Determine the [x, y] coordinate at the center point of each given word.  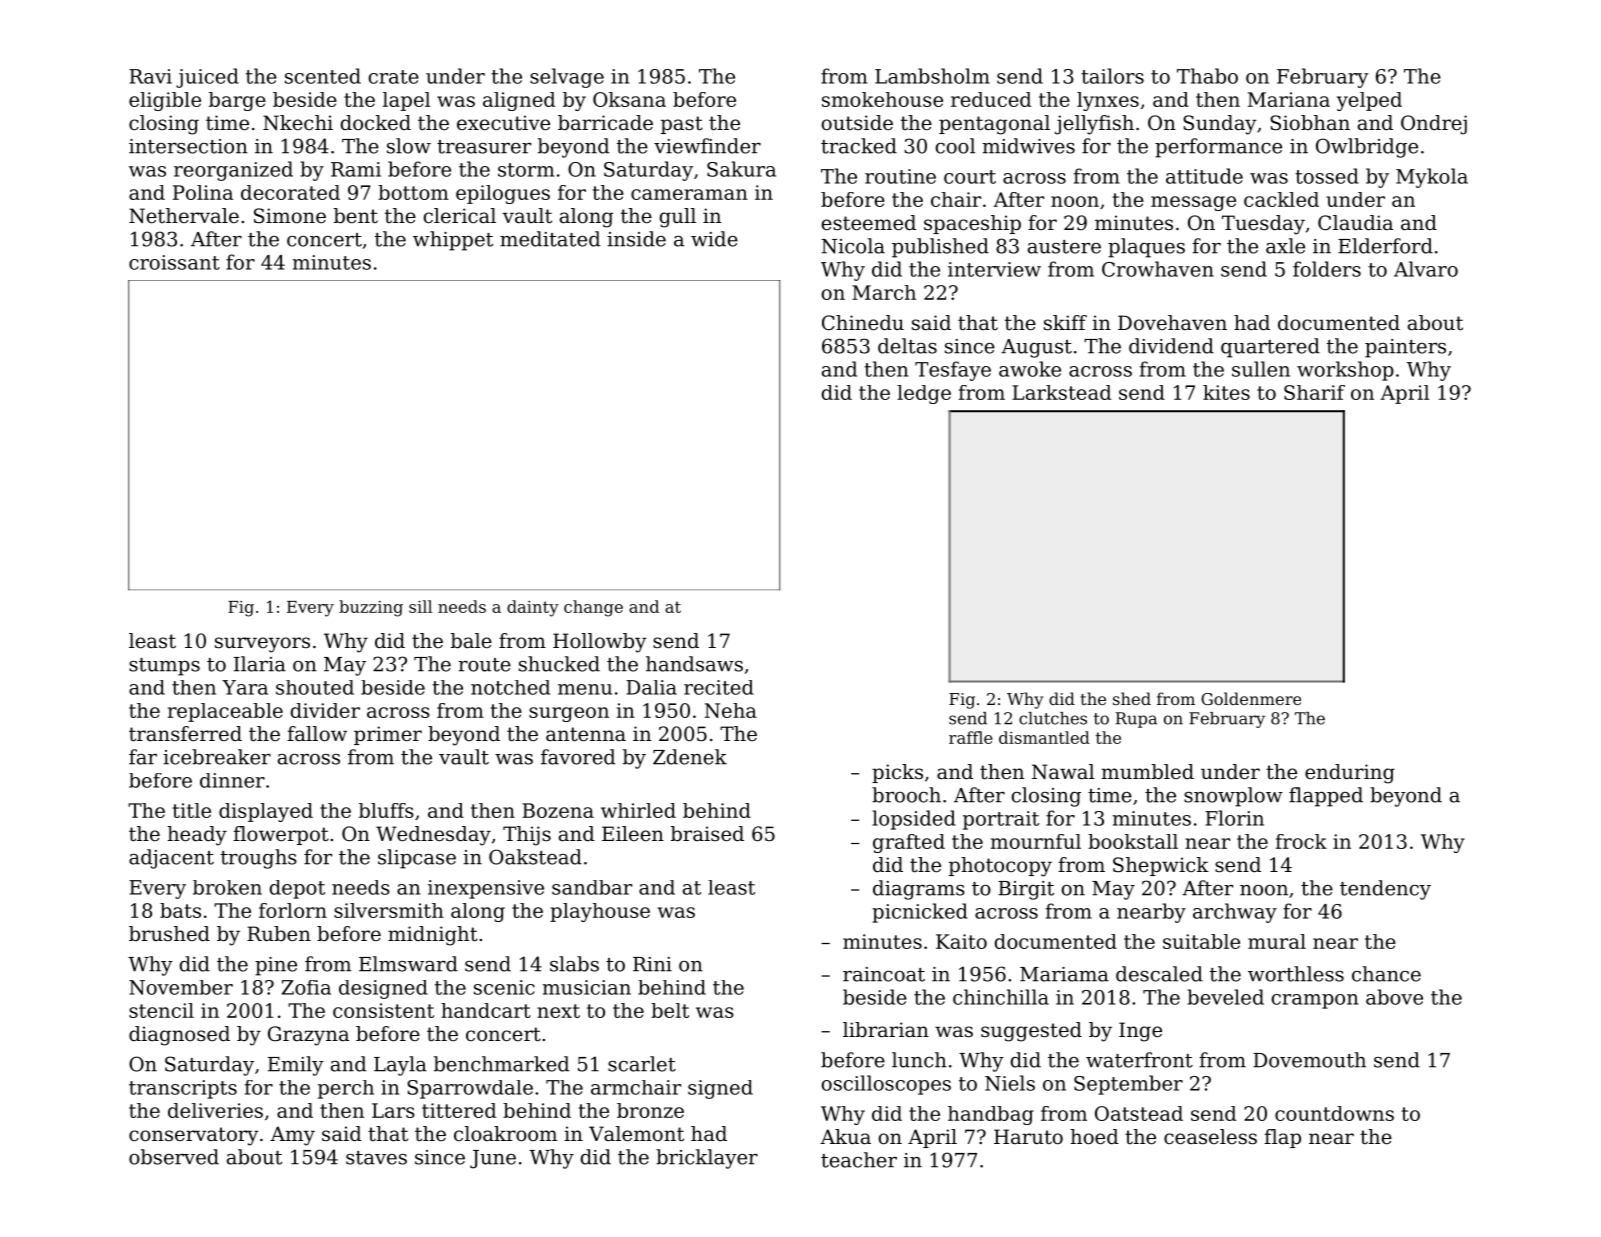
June [493, 1159]
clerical [460, 216]
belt [670, 1010]
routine [900, 176]
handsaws [694, 664]
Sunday [1220, 125]
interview [994, 269]
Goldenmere [1251, 698]
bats [180, 910]
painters [1405, 348]
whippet [453, 241]
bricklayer [707, 1159]
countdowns [1334, 1113]
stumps [164, 667]
